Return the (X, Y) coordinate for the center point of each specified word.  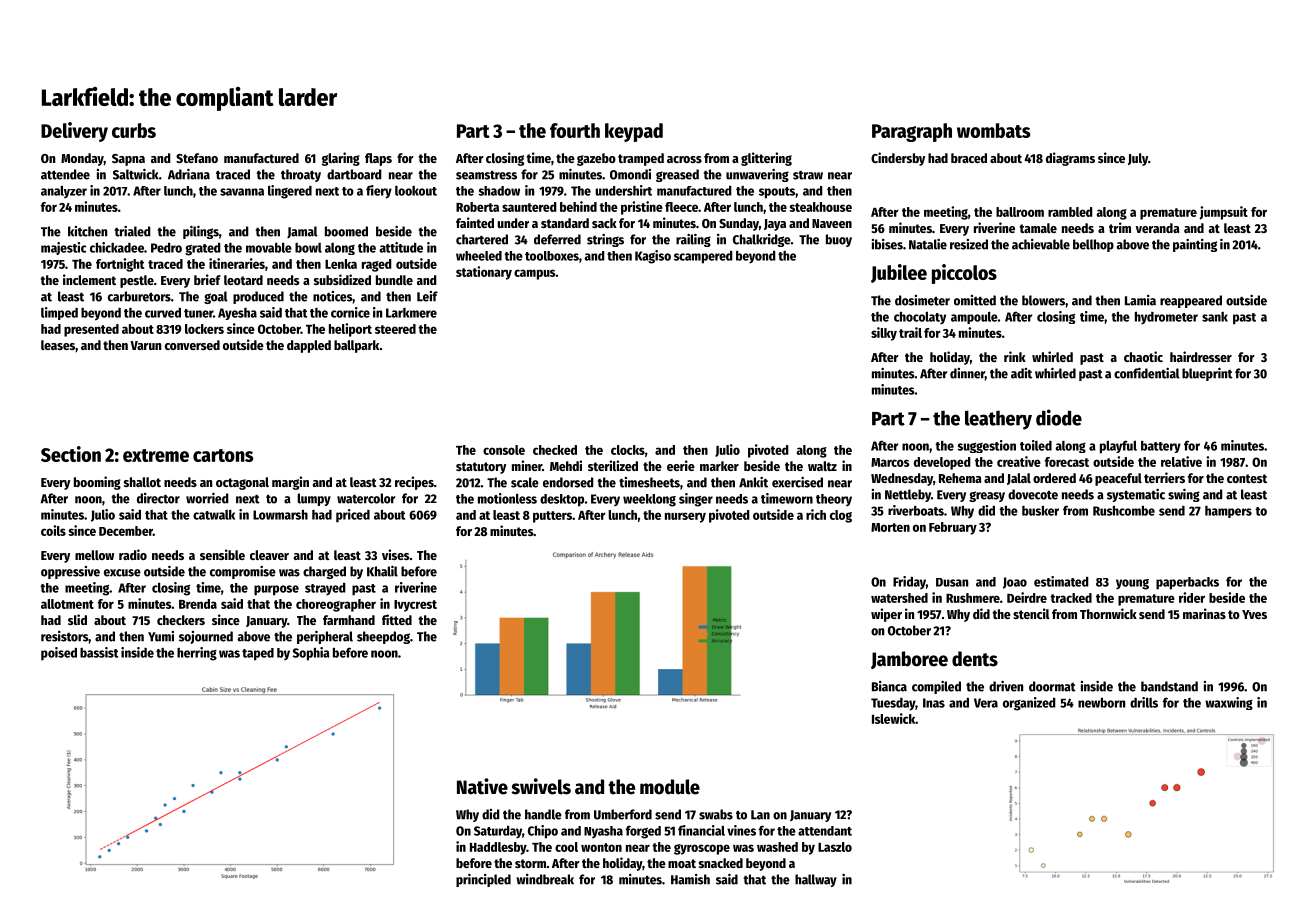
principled (483, 880)
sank (1215, 317)
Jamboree (909, 660)
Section (71, 454)
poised (59, 654)
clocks (628, 450)
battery (1161, 447)
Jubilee (899, 273)
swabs (716, 814)
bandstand (1169, 686)
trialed (133, 231)
